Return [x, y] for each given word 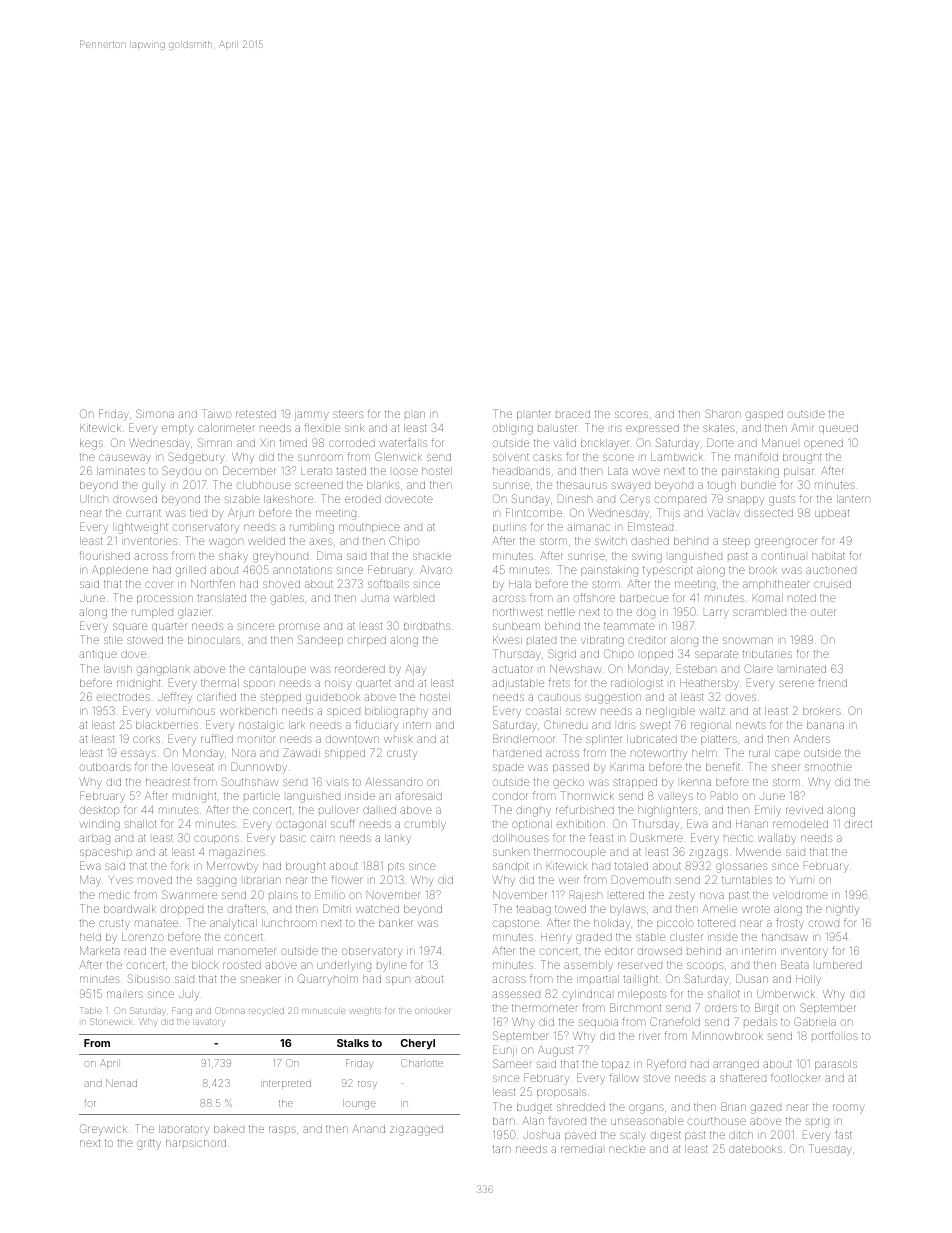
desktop [100, 811]
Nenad [121, 1083]
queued [838, 429]
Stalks [353, 1043]
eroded [363, 499]
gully [154, 486]
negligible [670, 712]
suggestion [613, 699]
